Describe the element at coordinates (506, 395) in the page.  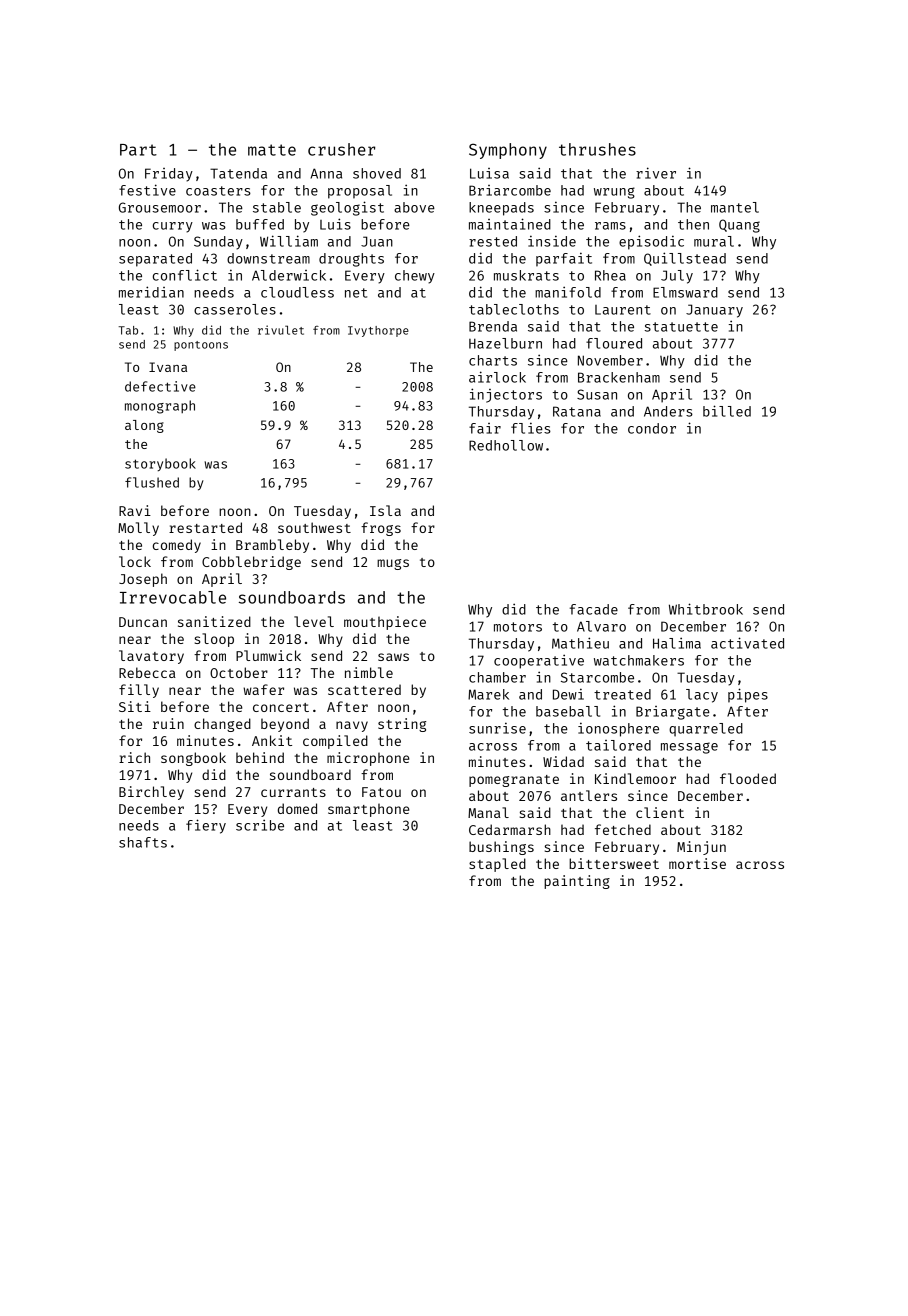
I see `injectors` at that location.
